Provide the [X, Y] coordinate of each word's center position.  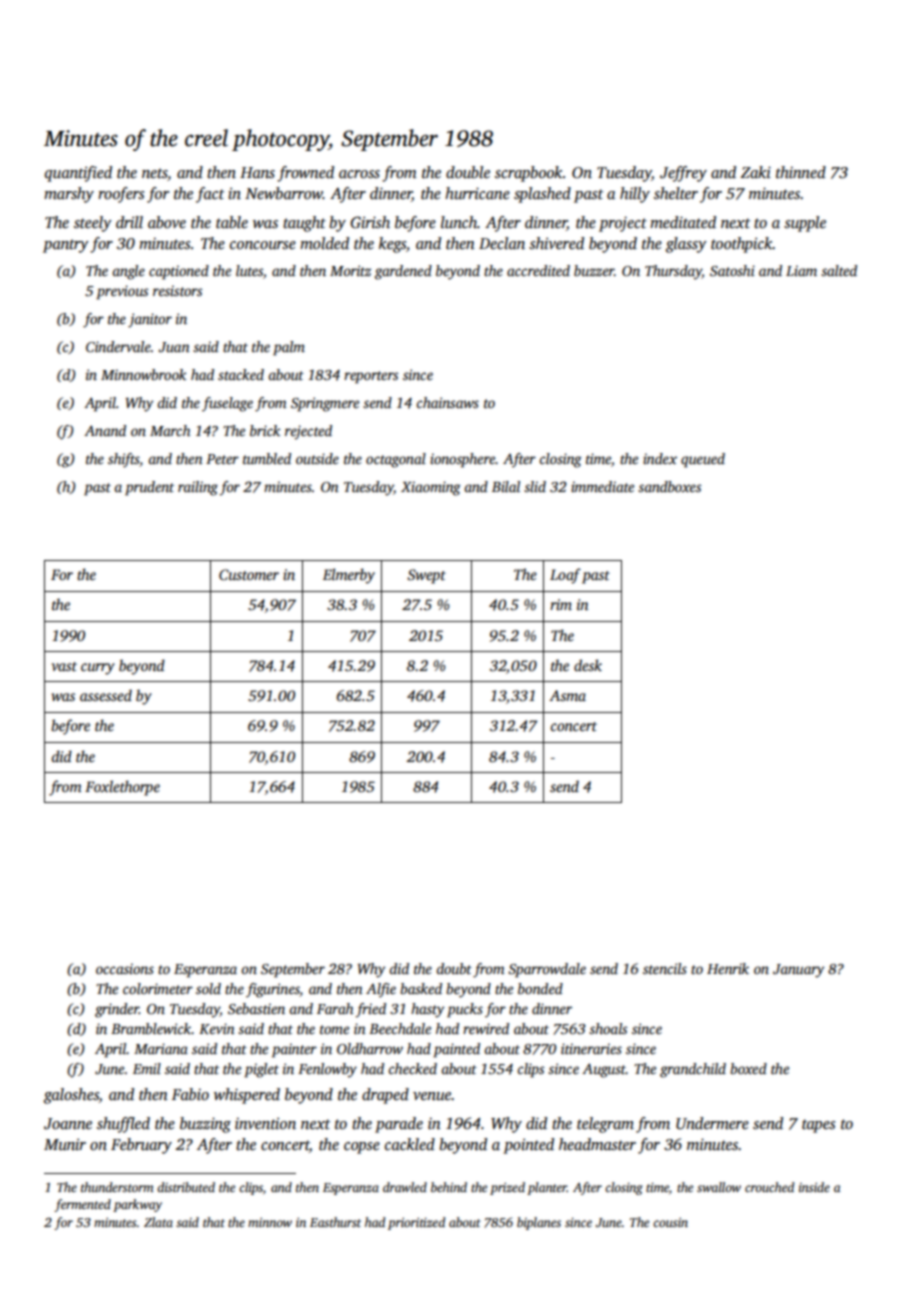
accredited [538, 270]
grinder [117, 1010]
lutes [249, 270]
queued [703, 460]
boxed [748, 1068]
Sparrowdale [547, 970]
